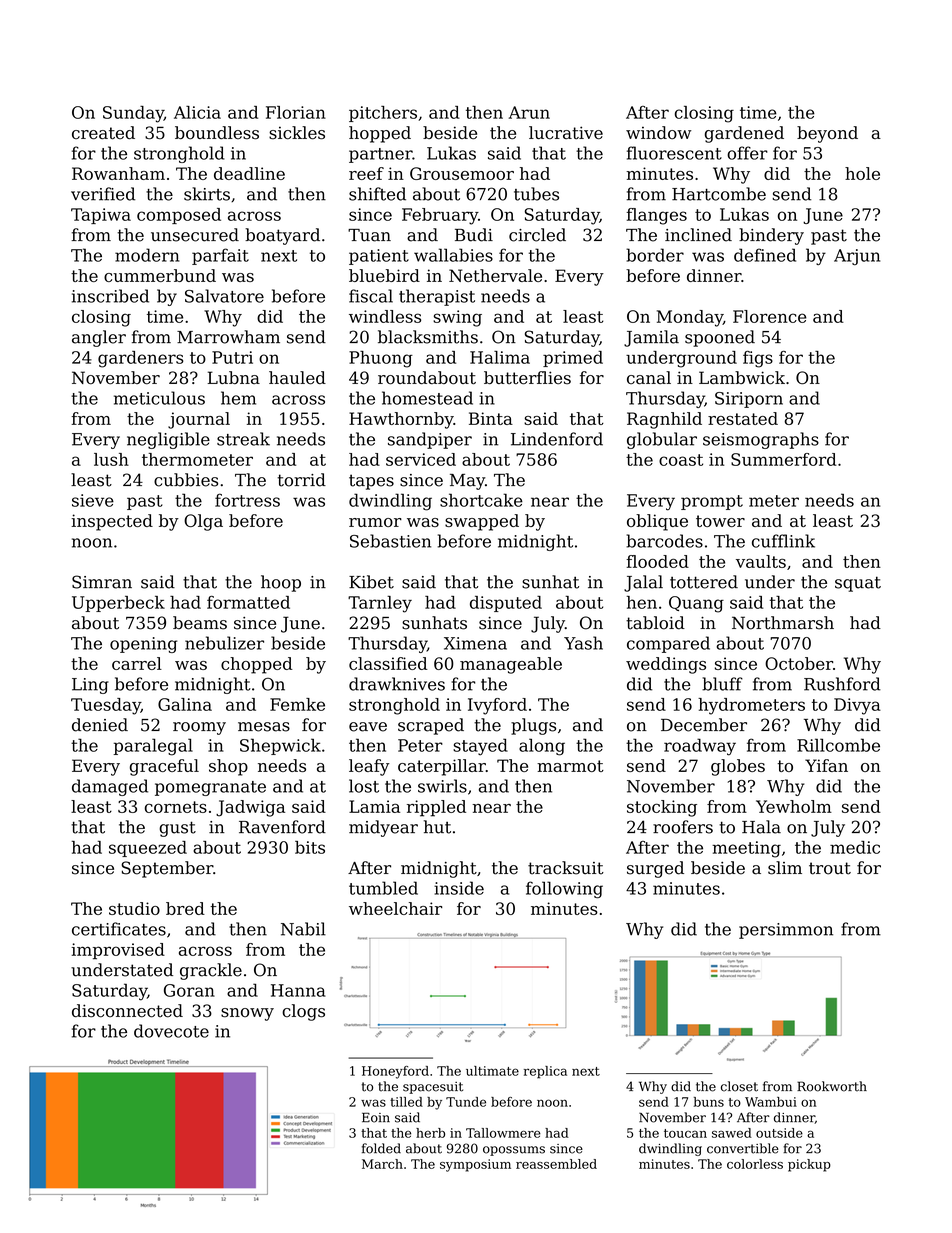 This document has width=952, height=1233. I want to click on canal, so click(649, 378).
